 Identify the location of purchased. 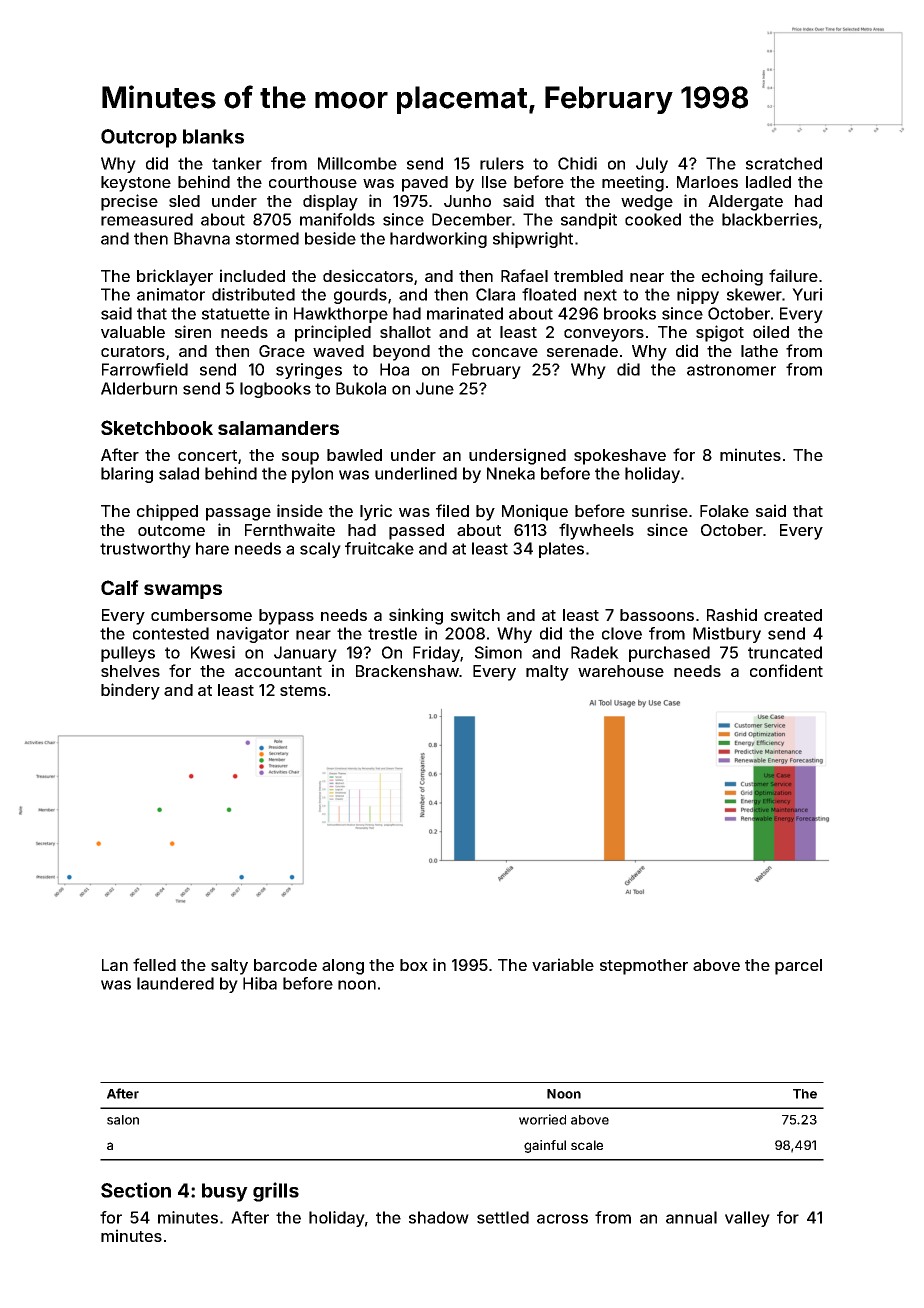
(669, 654).
